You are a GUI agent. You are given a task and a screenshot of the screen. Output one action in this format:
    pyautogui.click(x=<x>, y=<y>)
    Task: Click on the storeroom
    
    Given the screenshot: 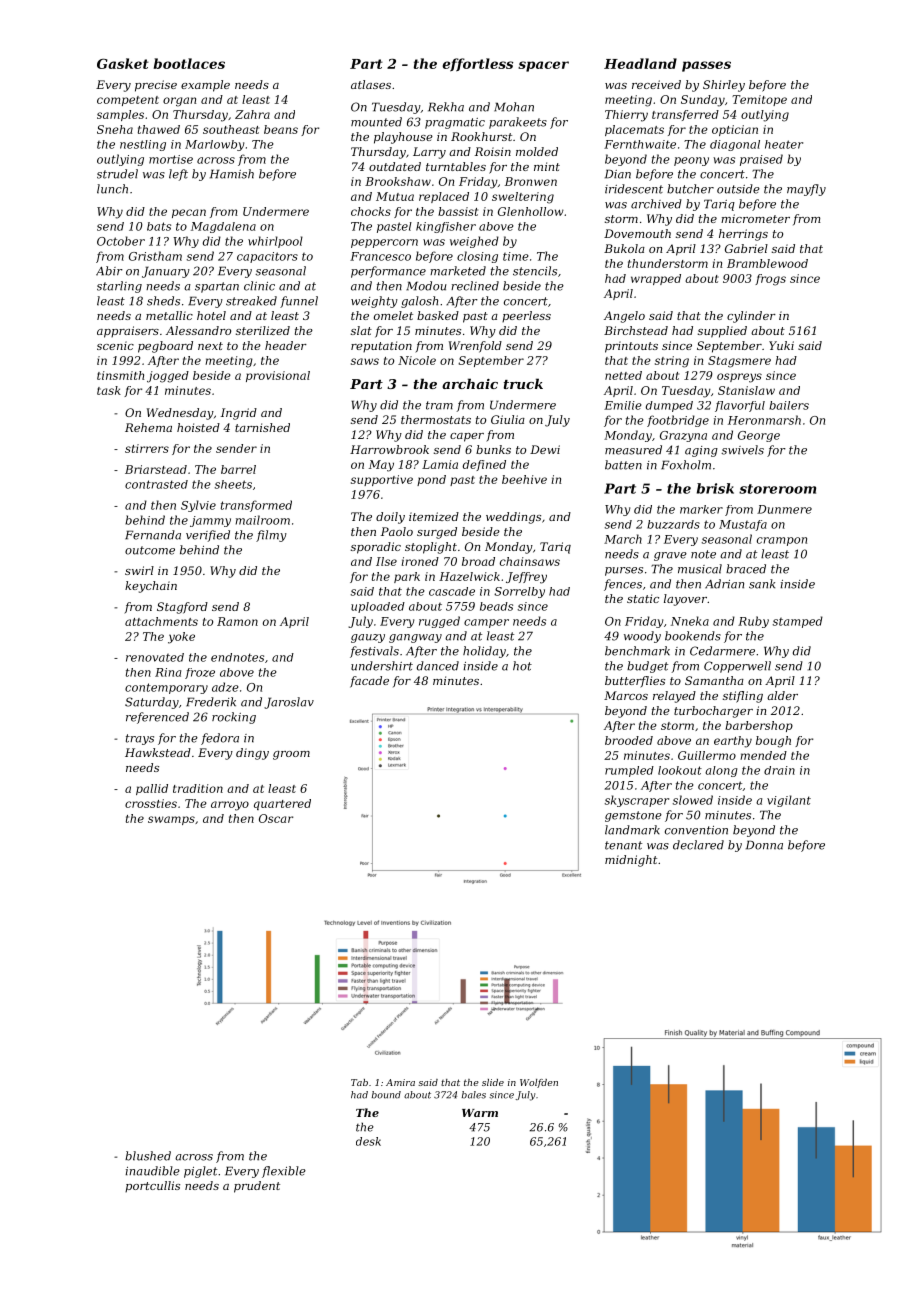 What is the action you would take?
    pyautogui.click(x=777, y=489)
